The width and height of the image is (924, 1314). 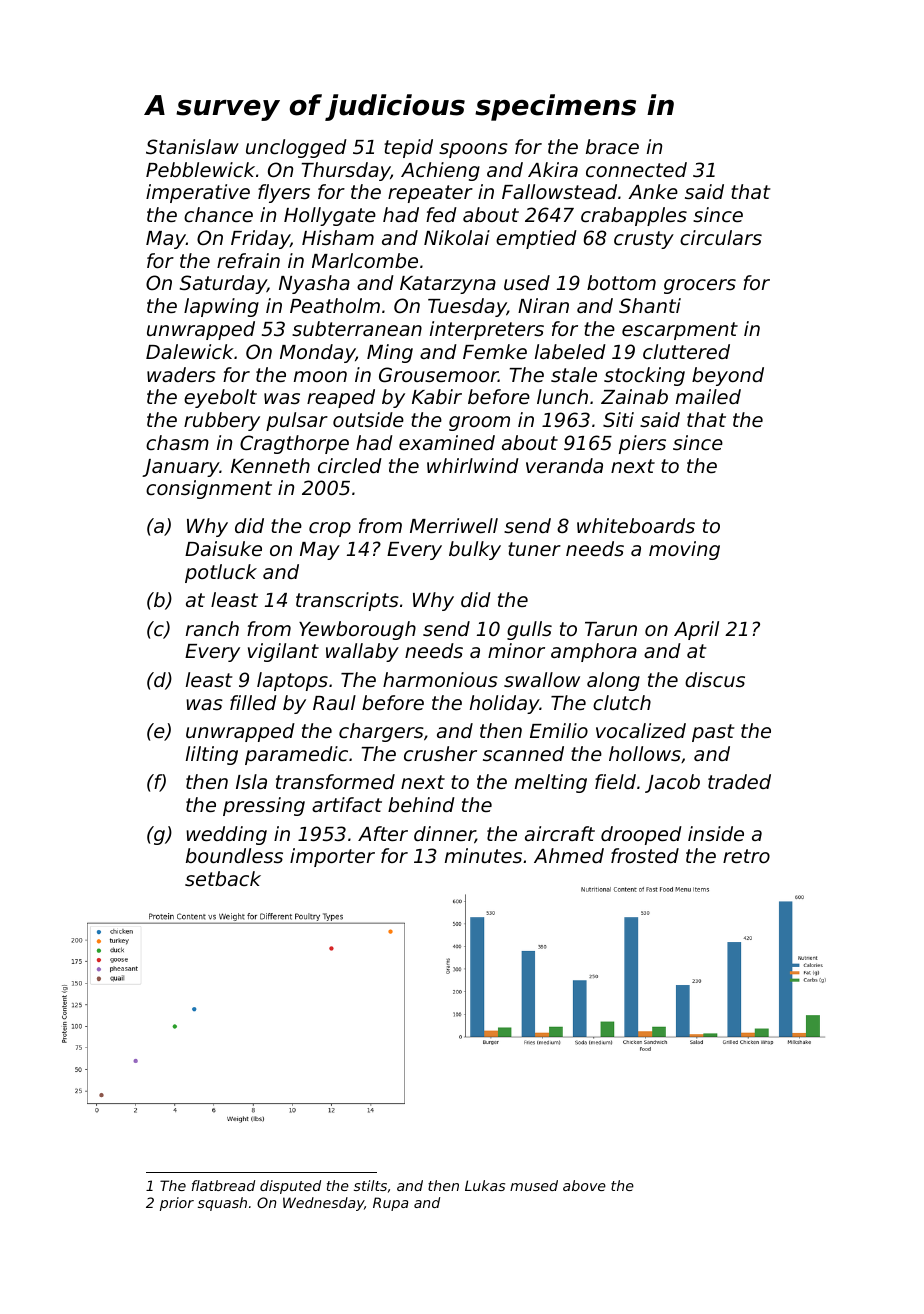 I want to click on After, so click(x=383, y=833).
